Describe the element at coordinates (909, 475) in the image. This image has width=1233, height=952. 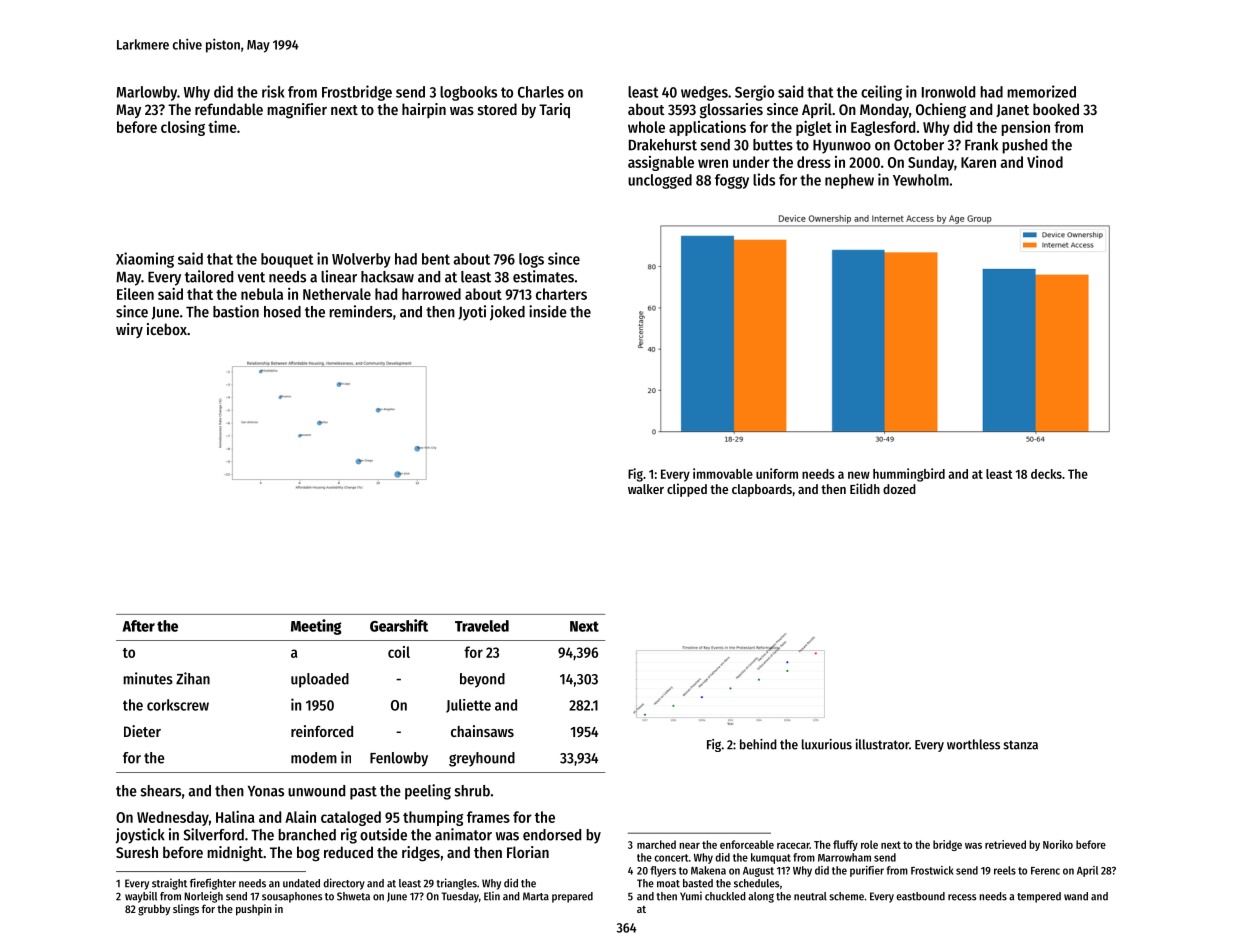
I see `hummingbird` at that location.
